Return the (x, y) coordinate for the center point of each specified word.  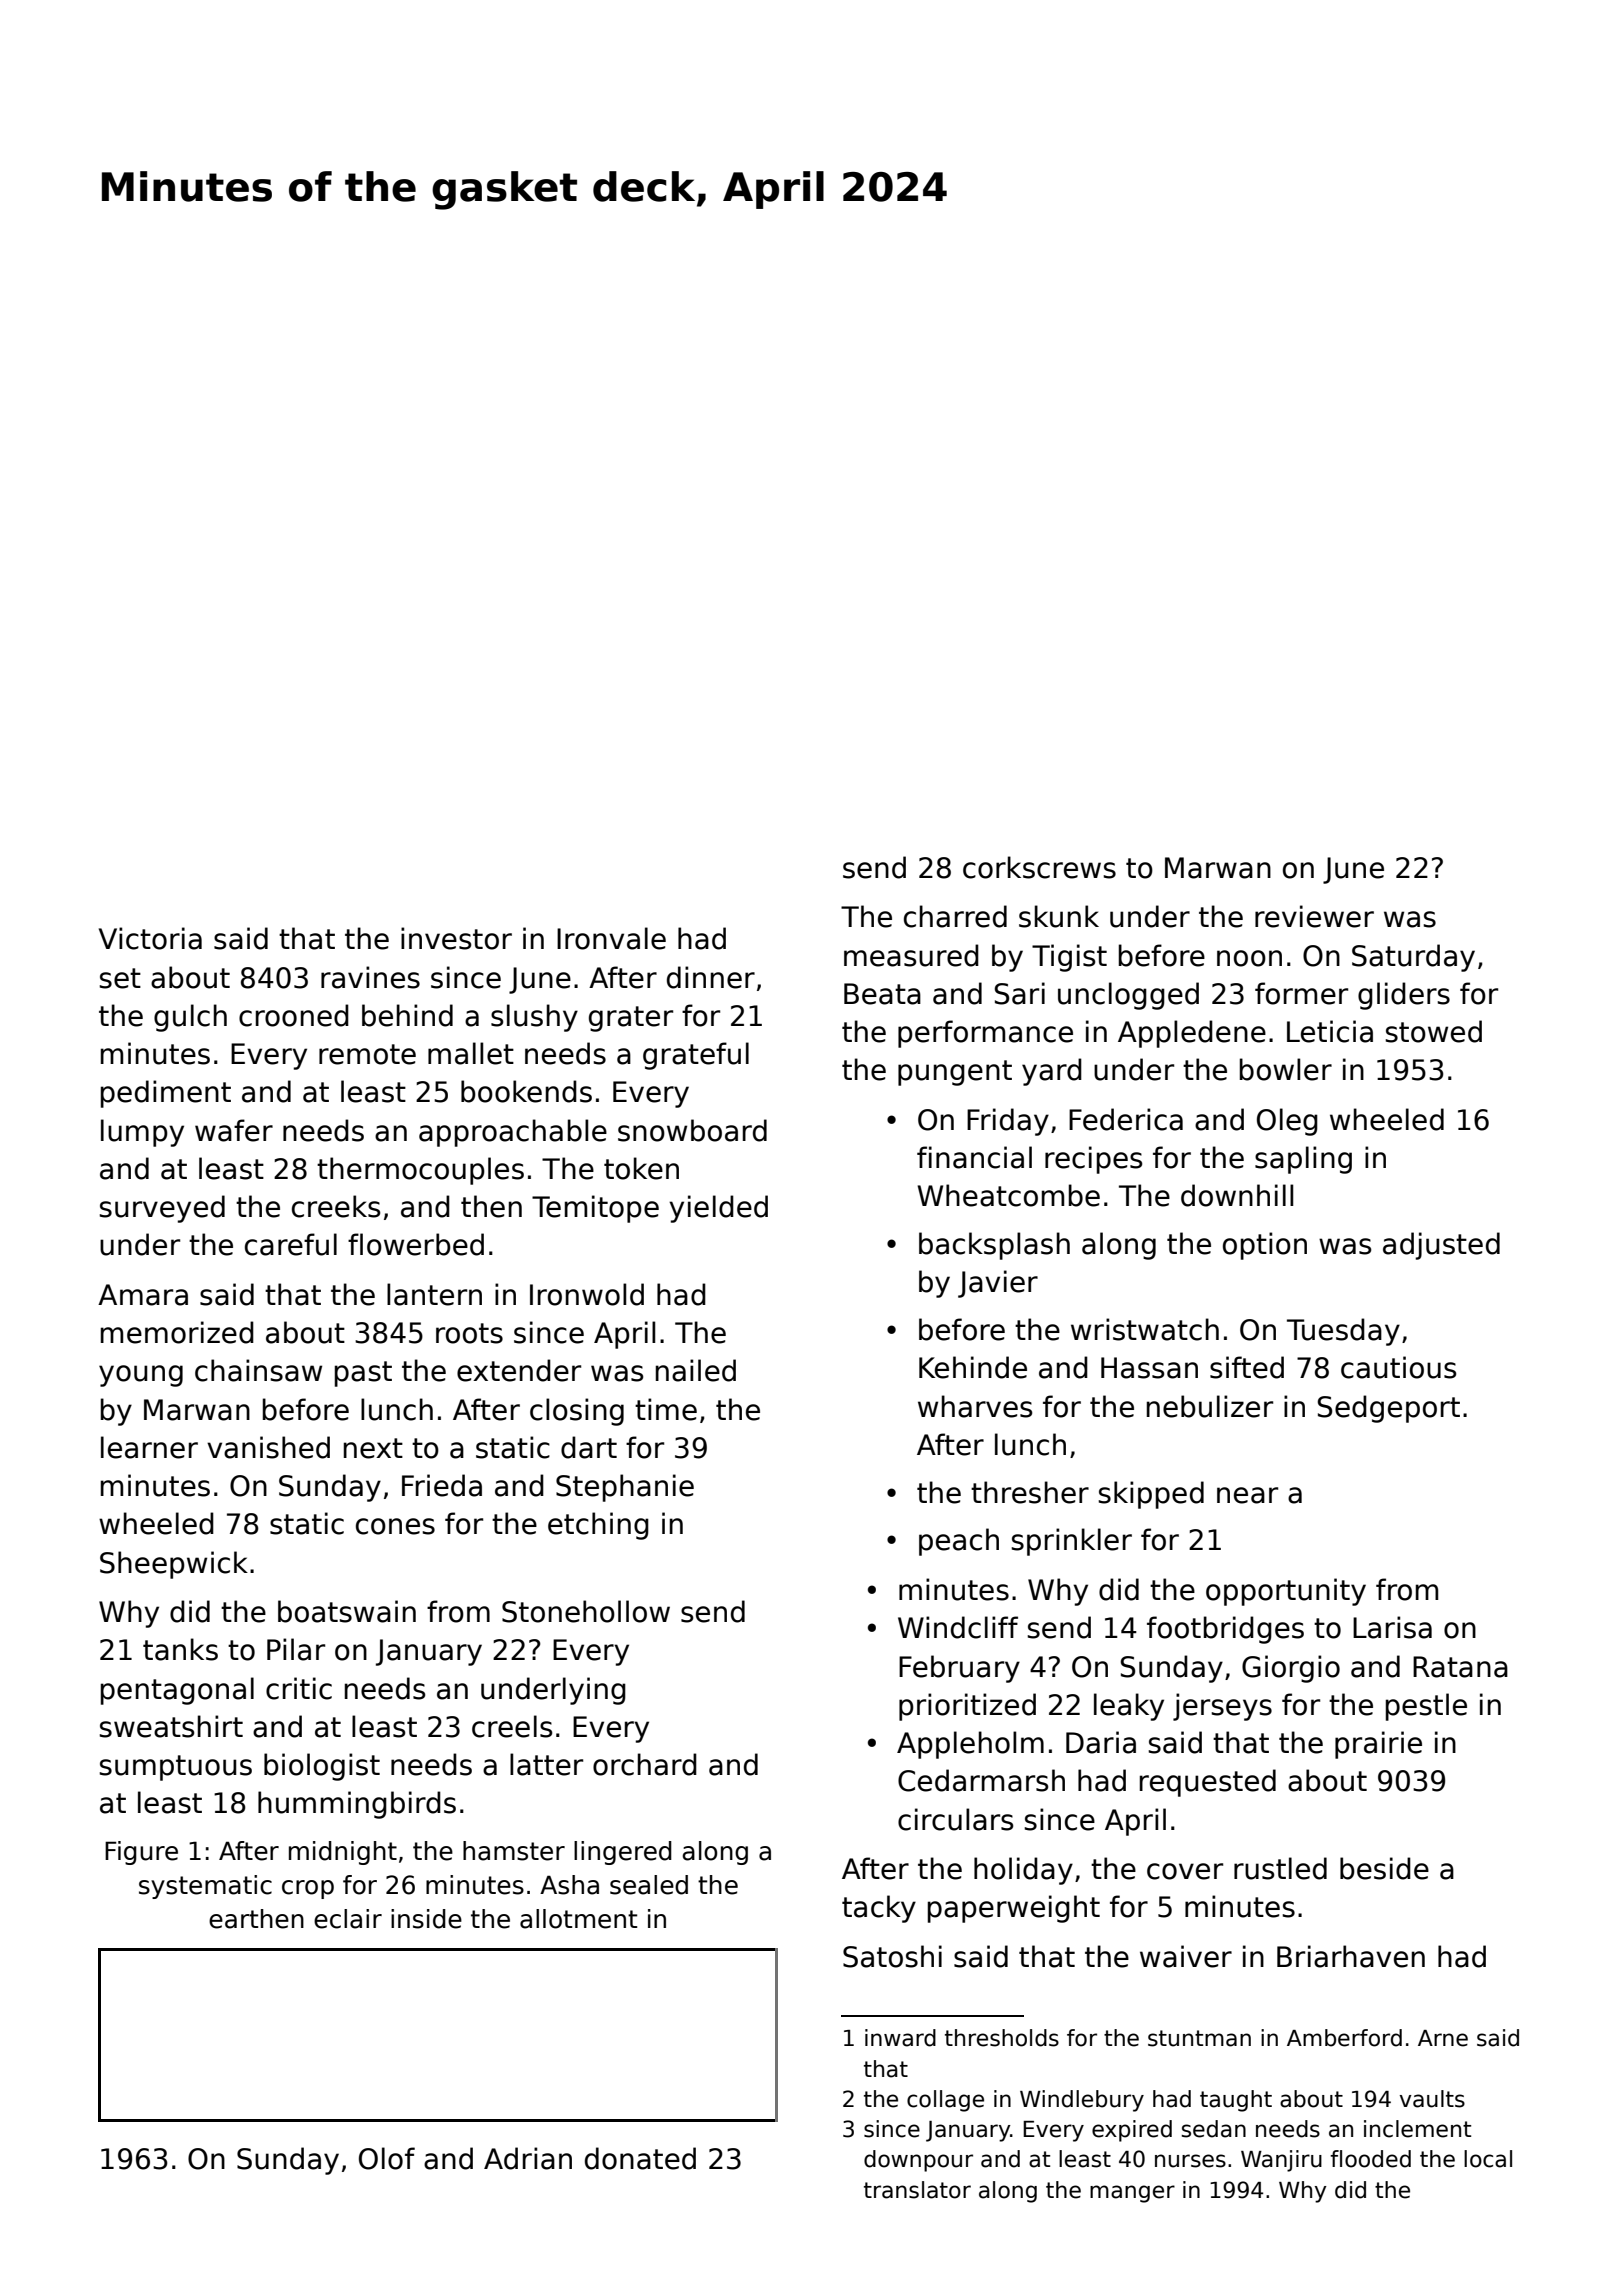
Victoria (150, 938)
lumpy (142, 1133)
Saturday (1413, 958)
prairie (1378, 1745)
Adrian (528, 2158)
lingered (623, 1853)
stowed (1433, 1031)
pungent (955, 1073)
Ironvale (611, 938)
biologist (322, 1767)
